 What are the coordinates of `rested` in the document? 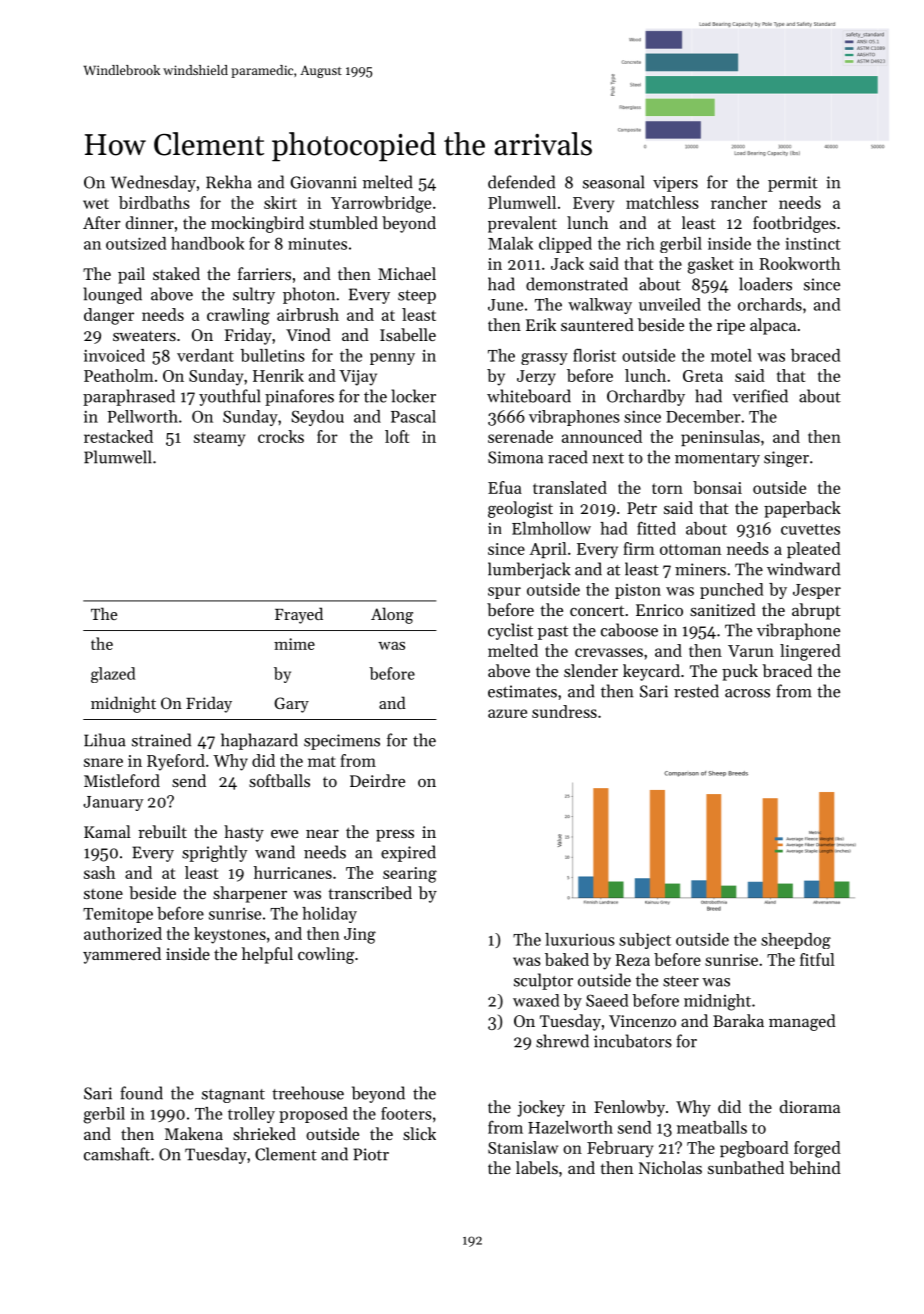 It's located at (696, 691).
